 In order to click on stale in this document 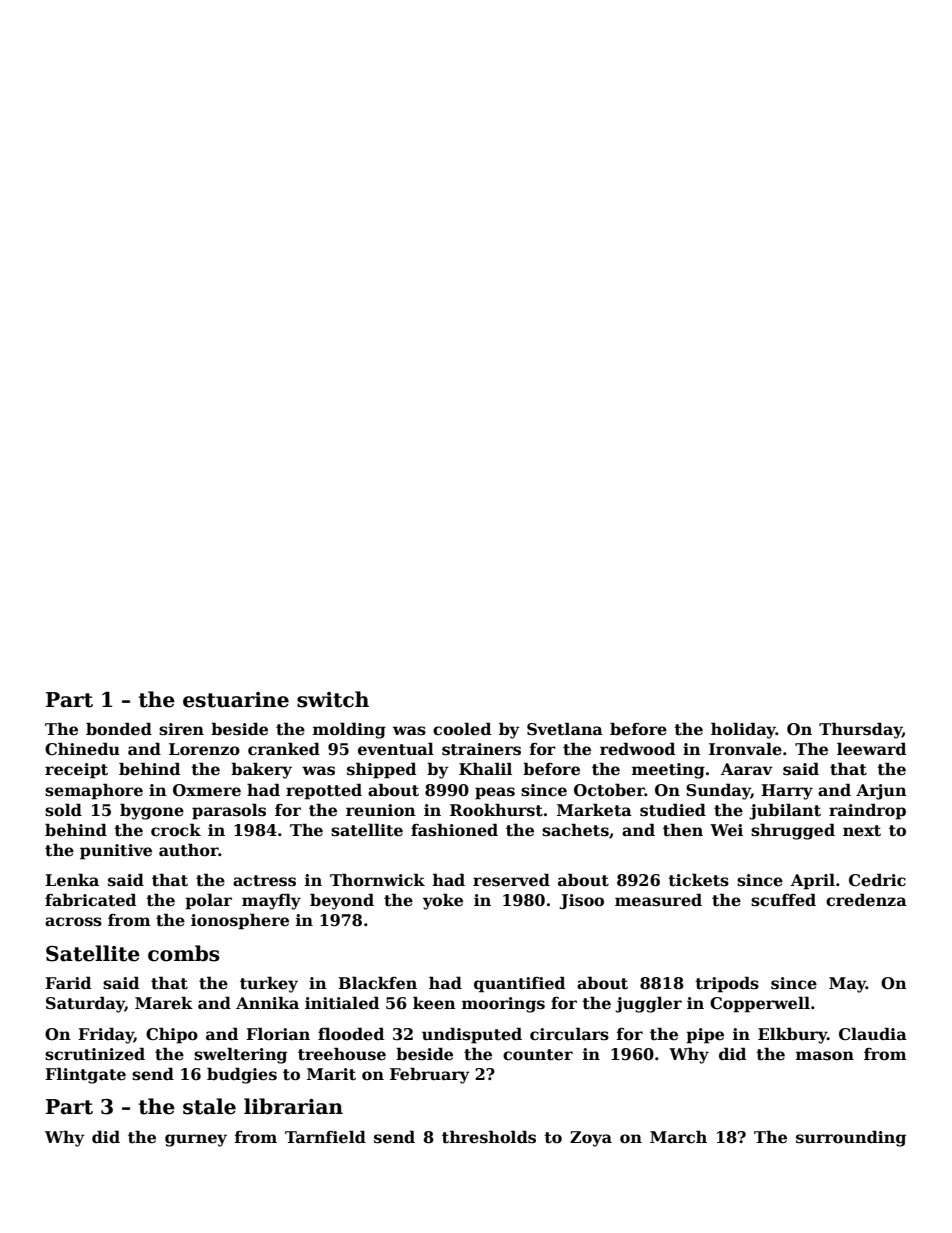, I will do `click(209, 1106)`.
